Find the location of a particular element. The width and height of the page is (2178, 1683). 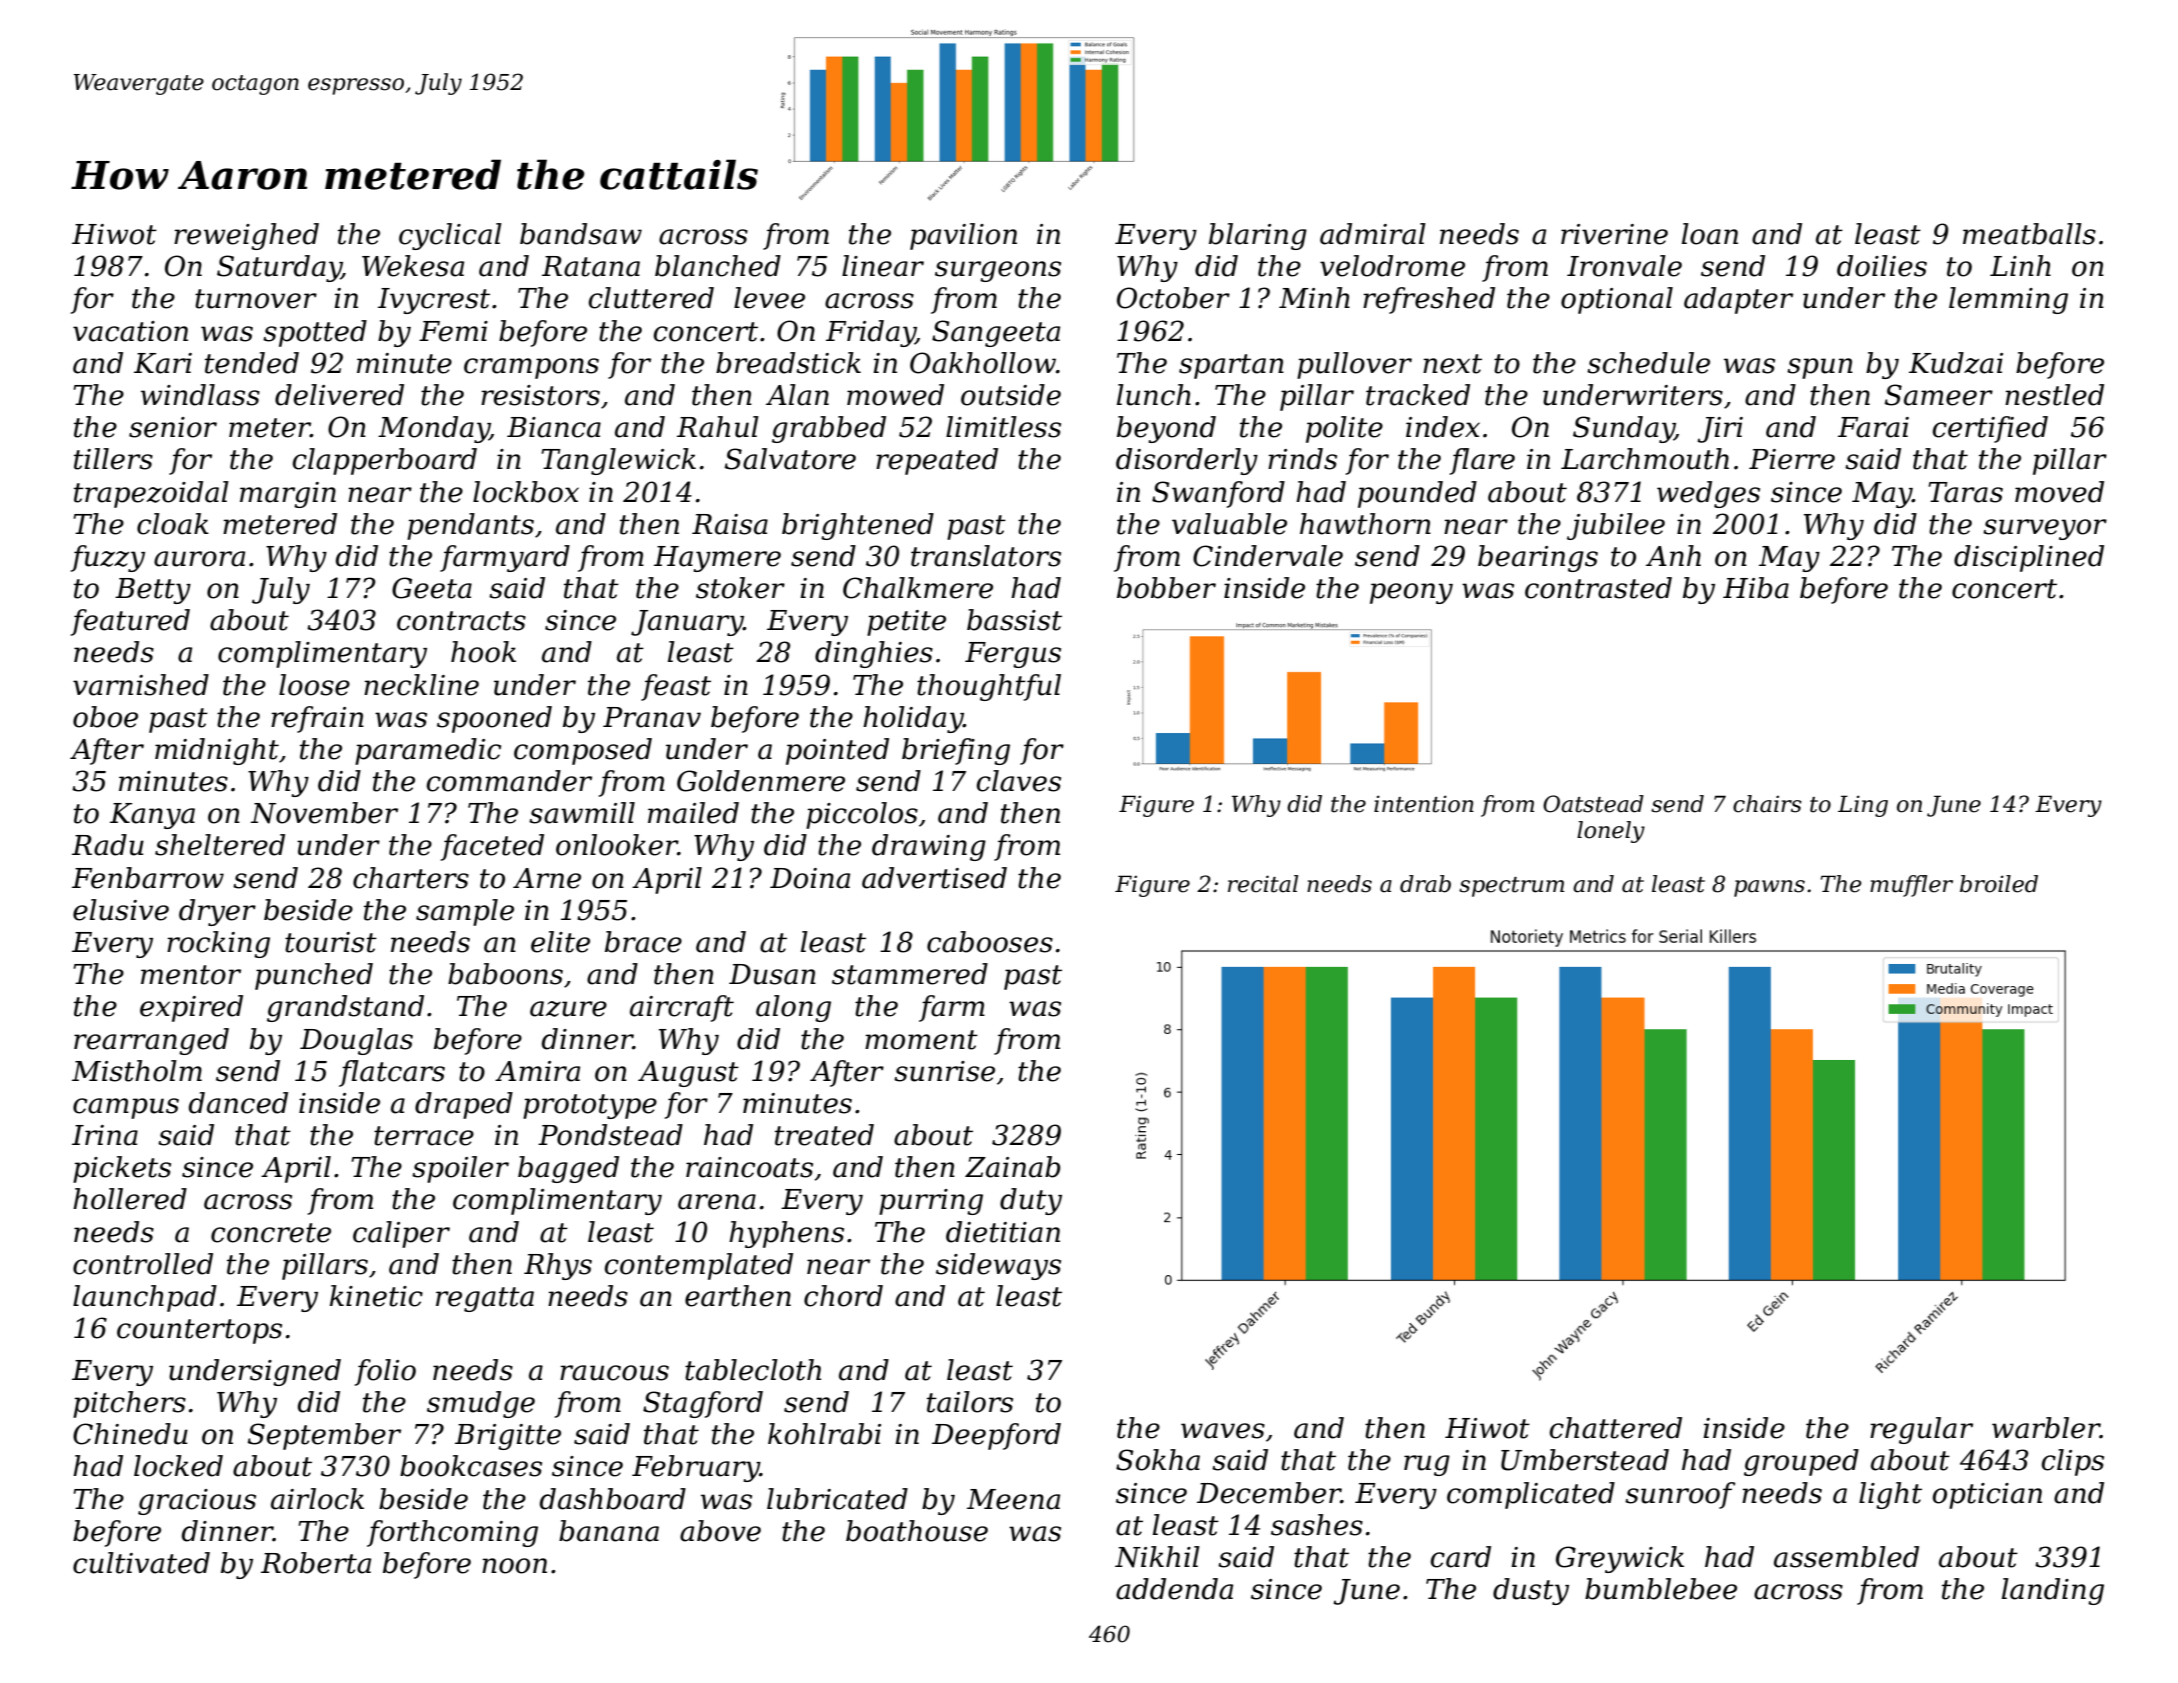

rug is located at coordinates (1427, 1465).
